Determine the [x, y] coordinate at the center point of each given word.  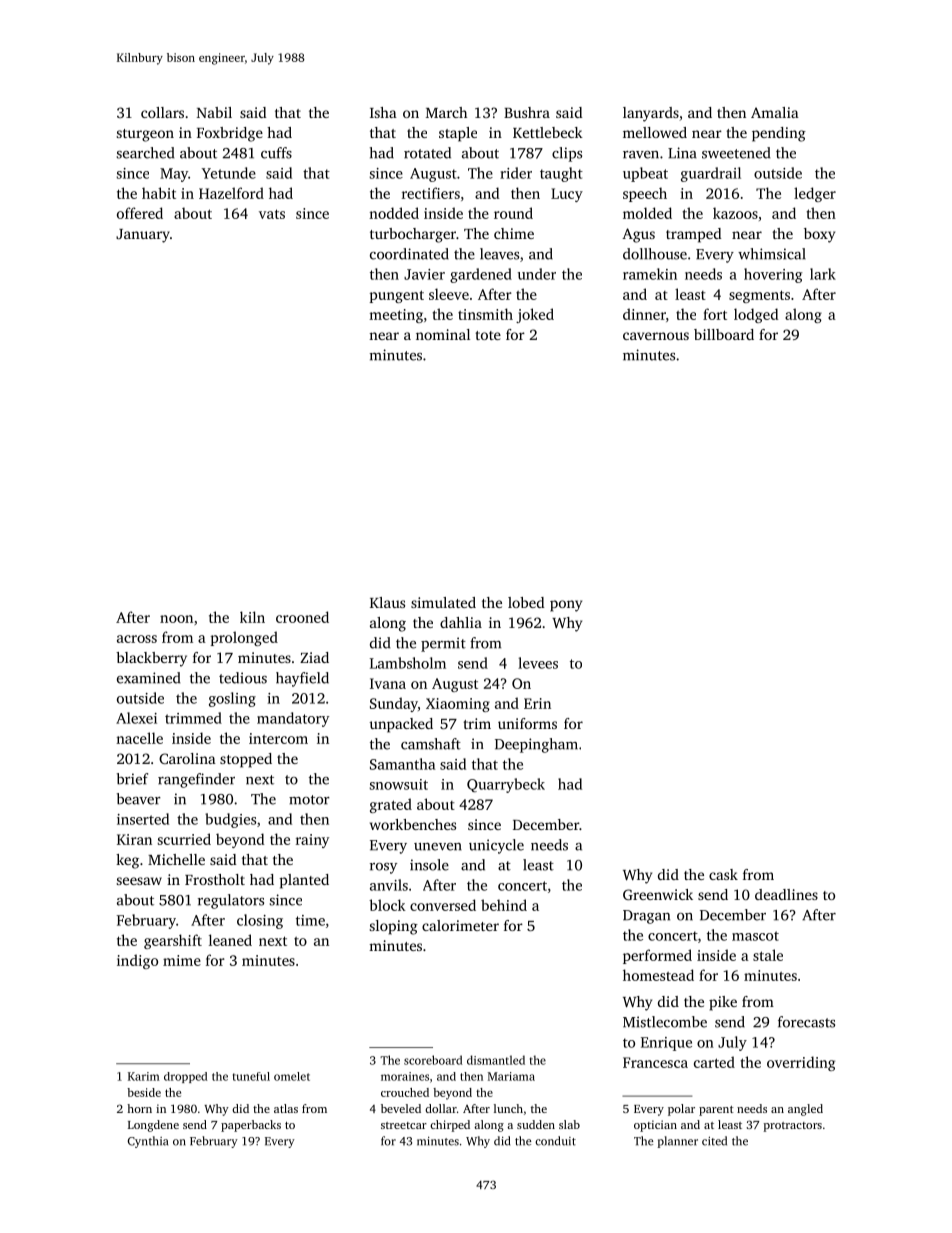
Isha [383, 112]
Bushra [527, 112]
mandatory [293, 719]
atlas [286, 1108]
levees [538, 663]
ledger [815, 194]
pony [566, 606]
